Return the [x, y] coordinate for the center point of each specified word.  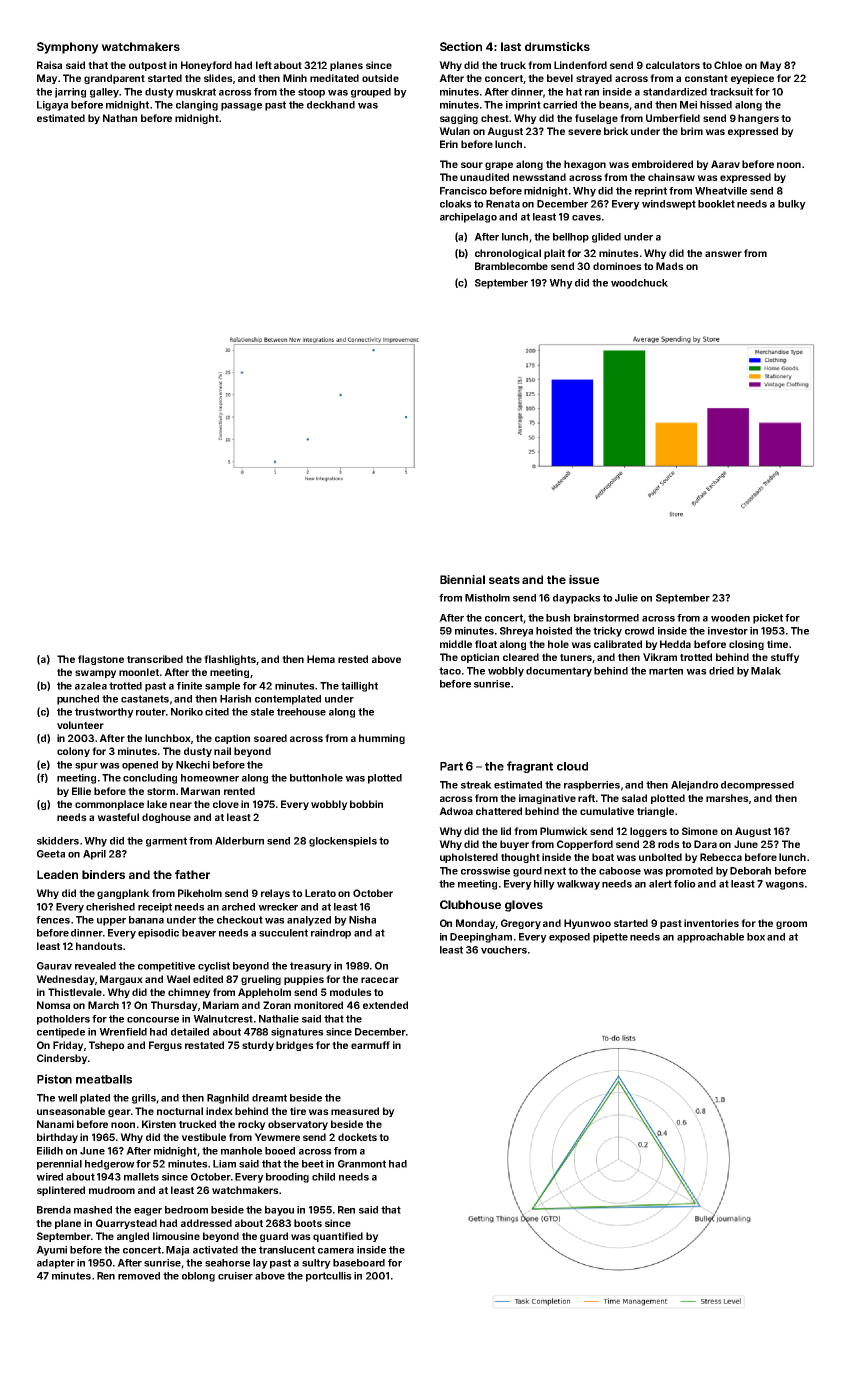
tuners [576, 657]
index [219, 1111]
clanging [197, 106]
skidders [58, 841]
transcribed [155, 659]
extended [385, 1005]
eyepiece [752, 79]
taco [450, 671]
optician [480, 658]
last [511, 46]
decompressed [757, 786]
